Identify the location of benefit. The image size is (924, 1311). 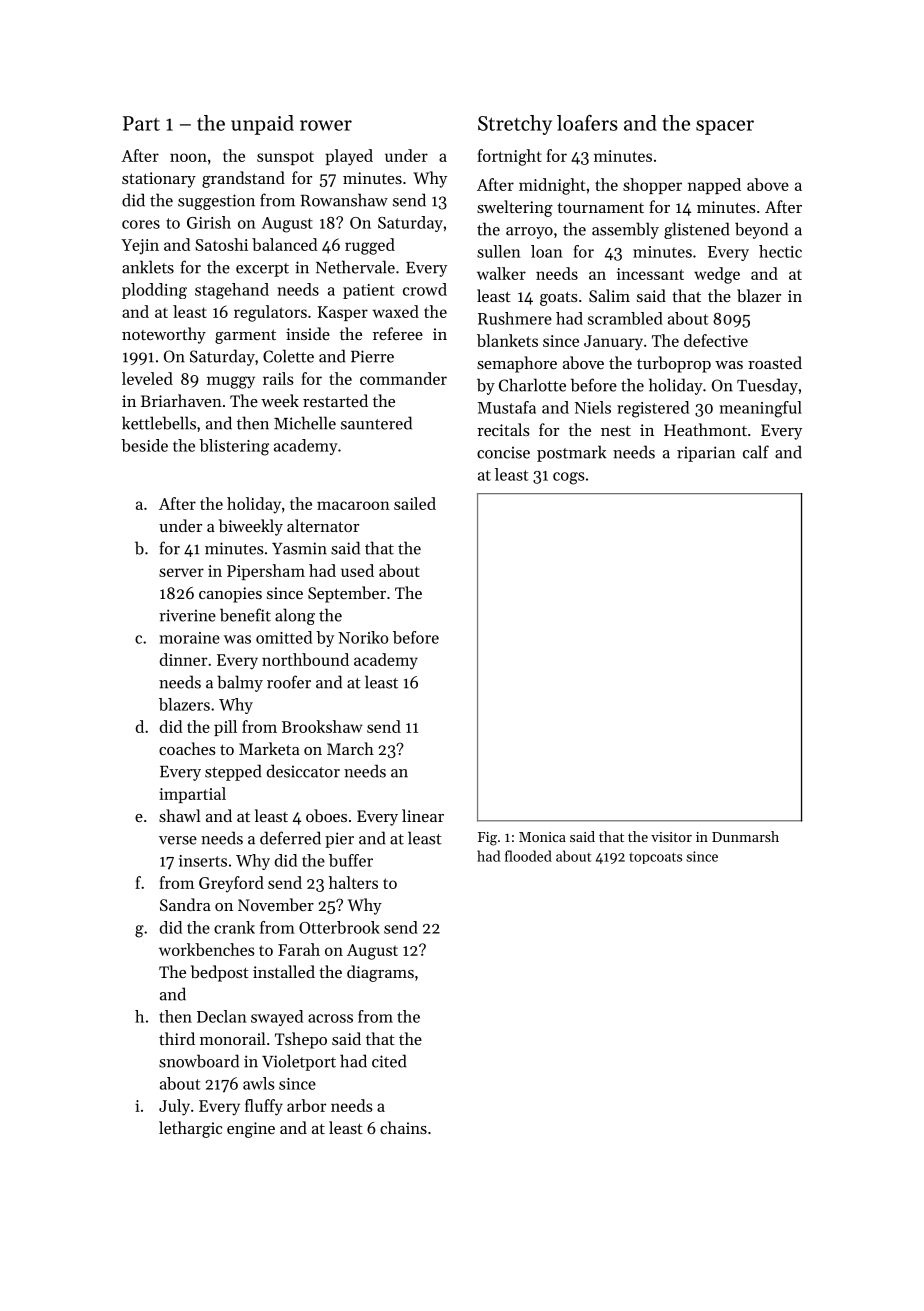
(245, 615).
